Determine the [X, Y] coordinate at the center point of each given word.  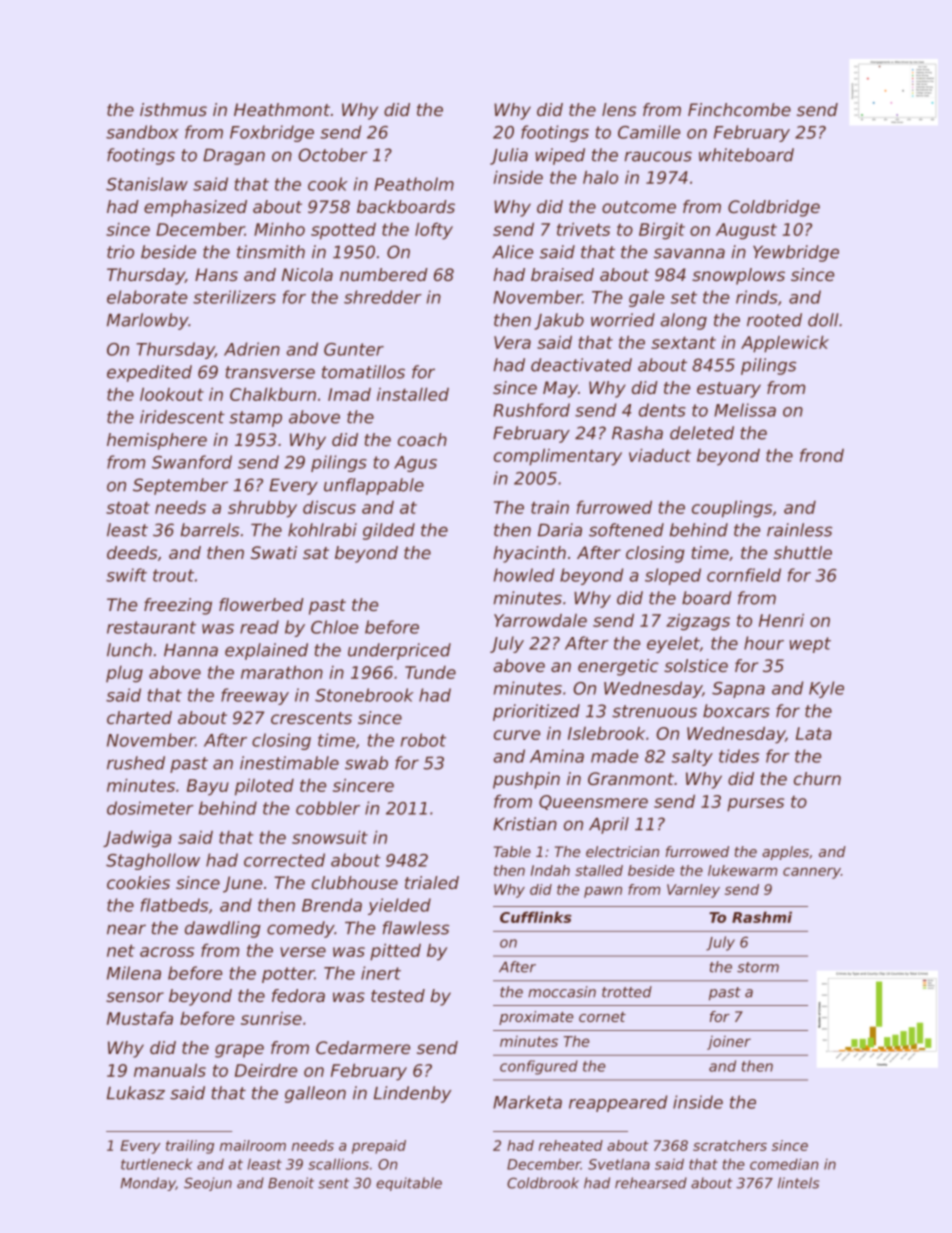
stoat [128, 507]
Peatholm [414, 184]
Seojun [208, 1184]
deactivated [581, 365]
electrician [622, 851]
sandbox [142, 132]
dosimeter [150, 808]
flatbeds [174, 905]
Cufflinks [536, 917]
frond [822, 455]
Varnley [693, 891]
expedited [149, 373]
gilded [389, 531]
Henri [781, 620]
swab [366, 763]
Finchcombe [739, 109]
